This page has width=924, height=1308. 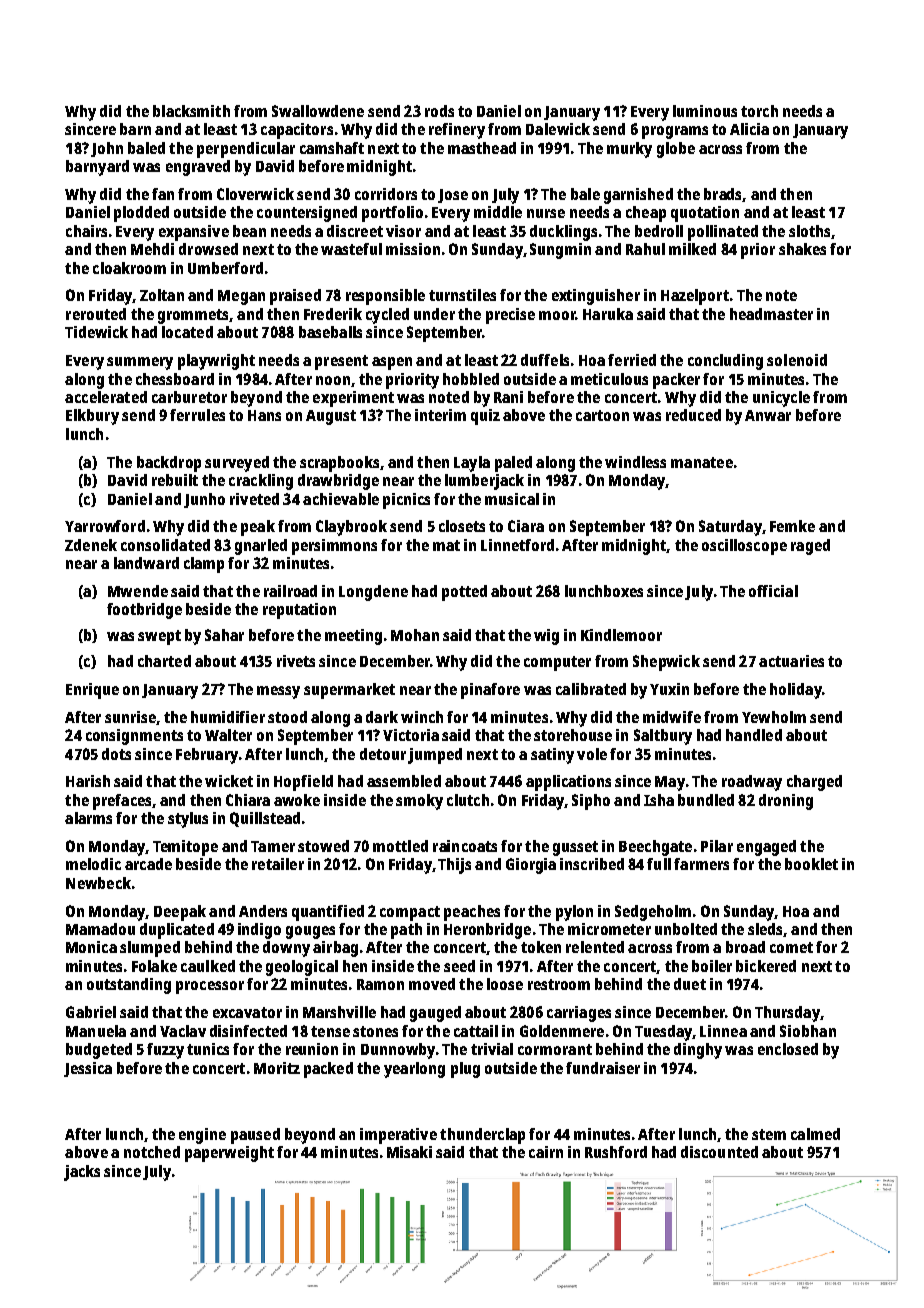 What do you see at coordinates (476, 1031) in the page?
I see `cattail` at bounding box center [476, 1031].
